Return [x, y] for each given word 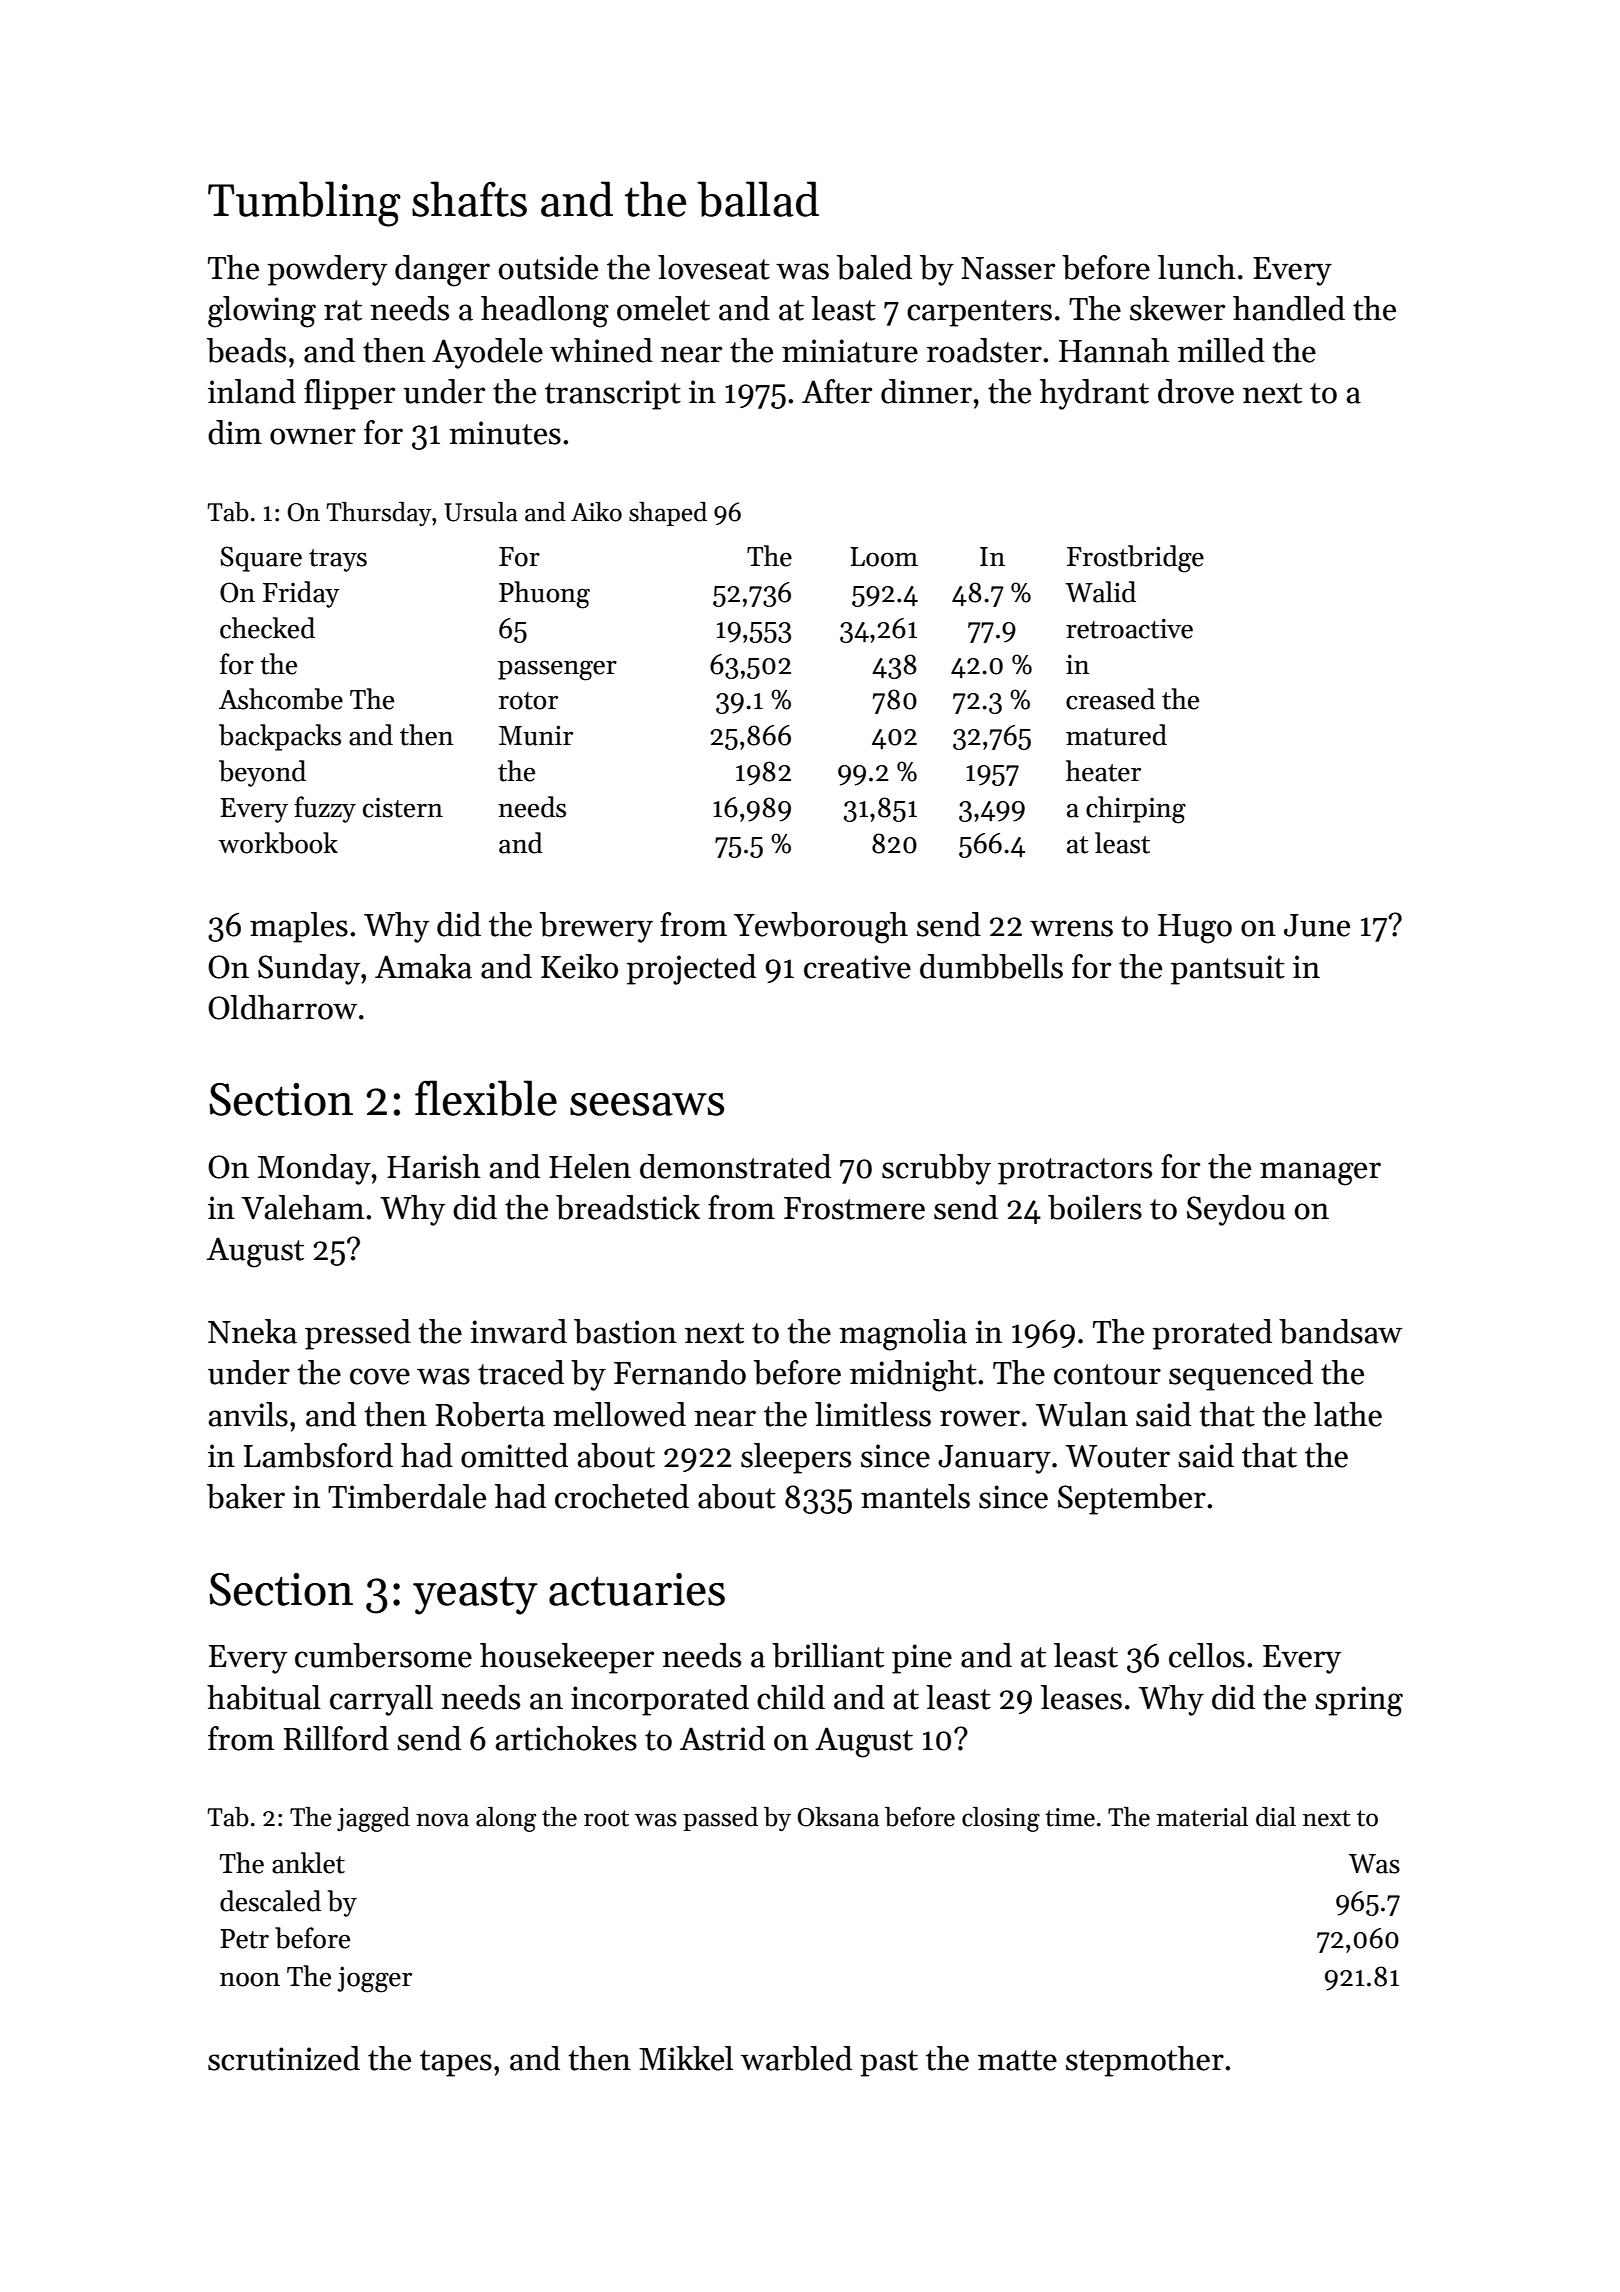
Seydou [1236, 1210]
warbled [796, 2058]
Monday [314, 1169]
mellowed [619, 1414]
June [1317, 925]
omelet [663, 308]
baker [246, 1496]
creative [857, 967]
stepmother [1145, 2061]
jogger [374, 1979]
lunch [1197, 267]
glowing [262, 312]
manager [1320, 1174]
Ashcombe [281, 699]
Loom [884, 557]
